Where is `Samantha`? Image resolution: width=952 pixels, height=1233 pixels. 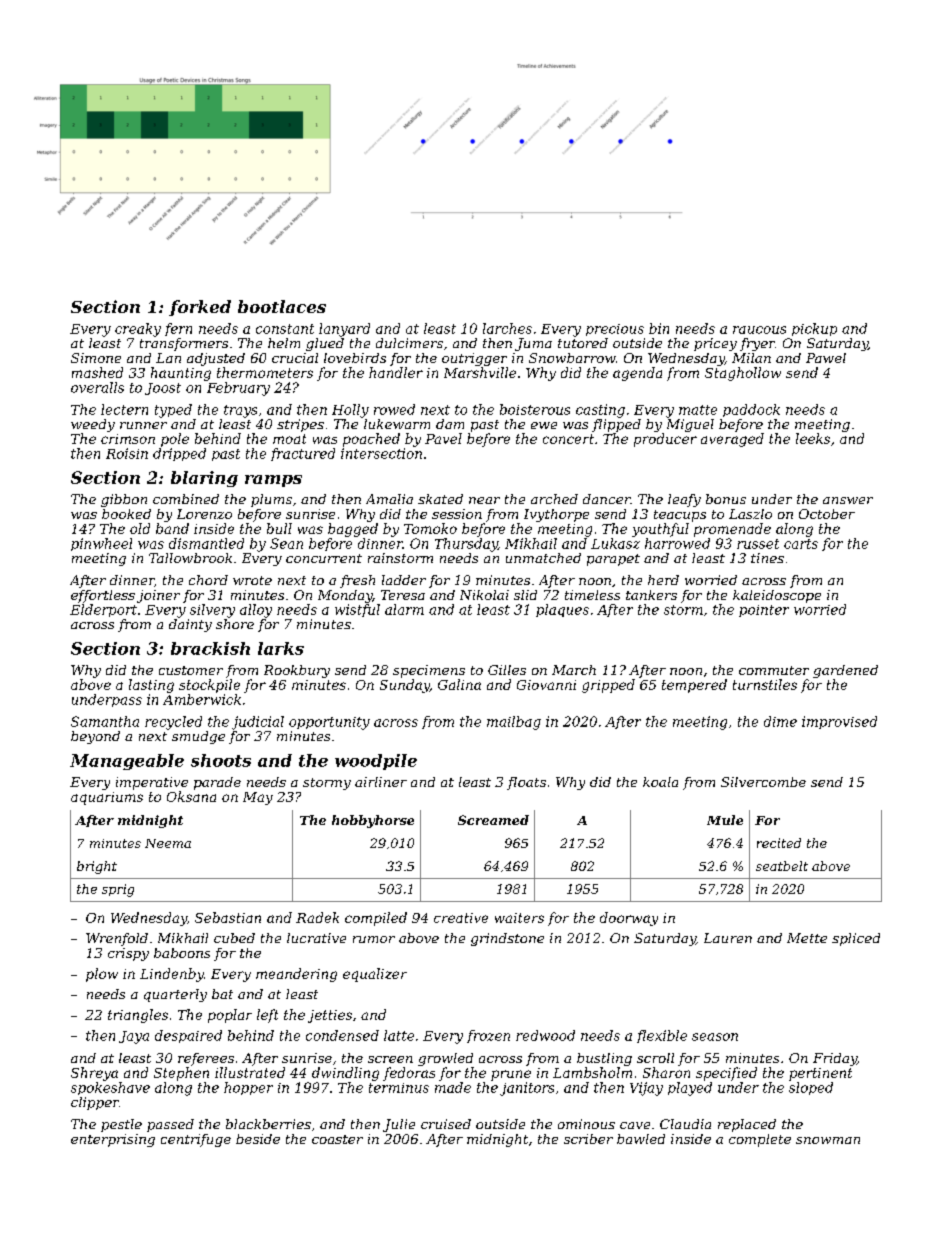 Samantha is located at coordinates (105, 721).
